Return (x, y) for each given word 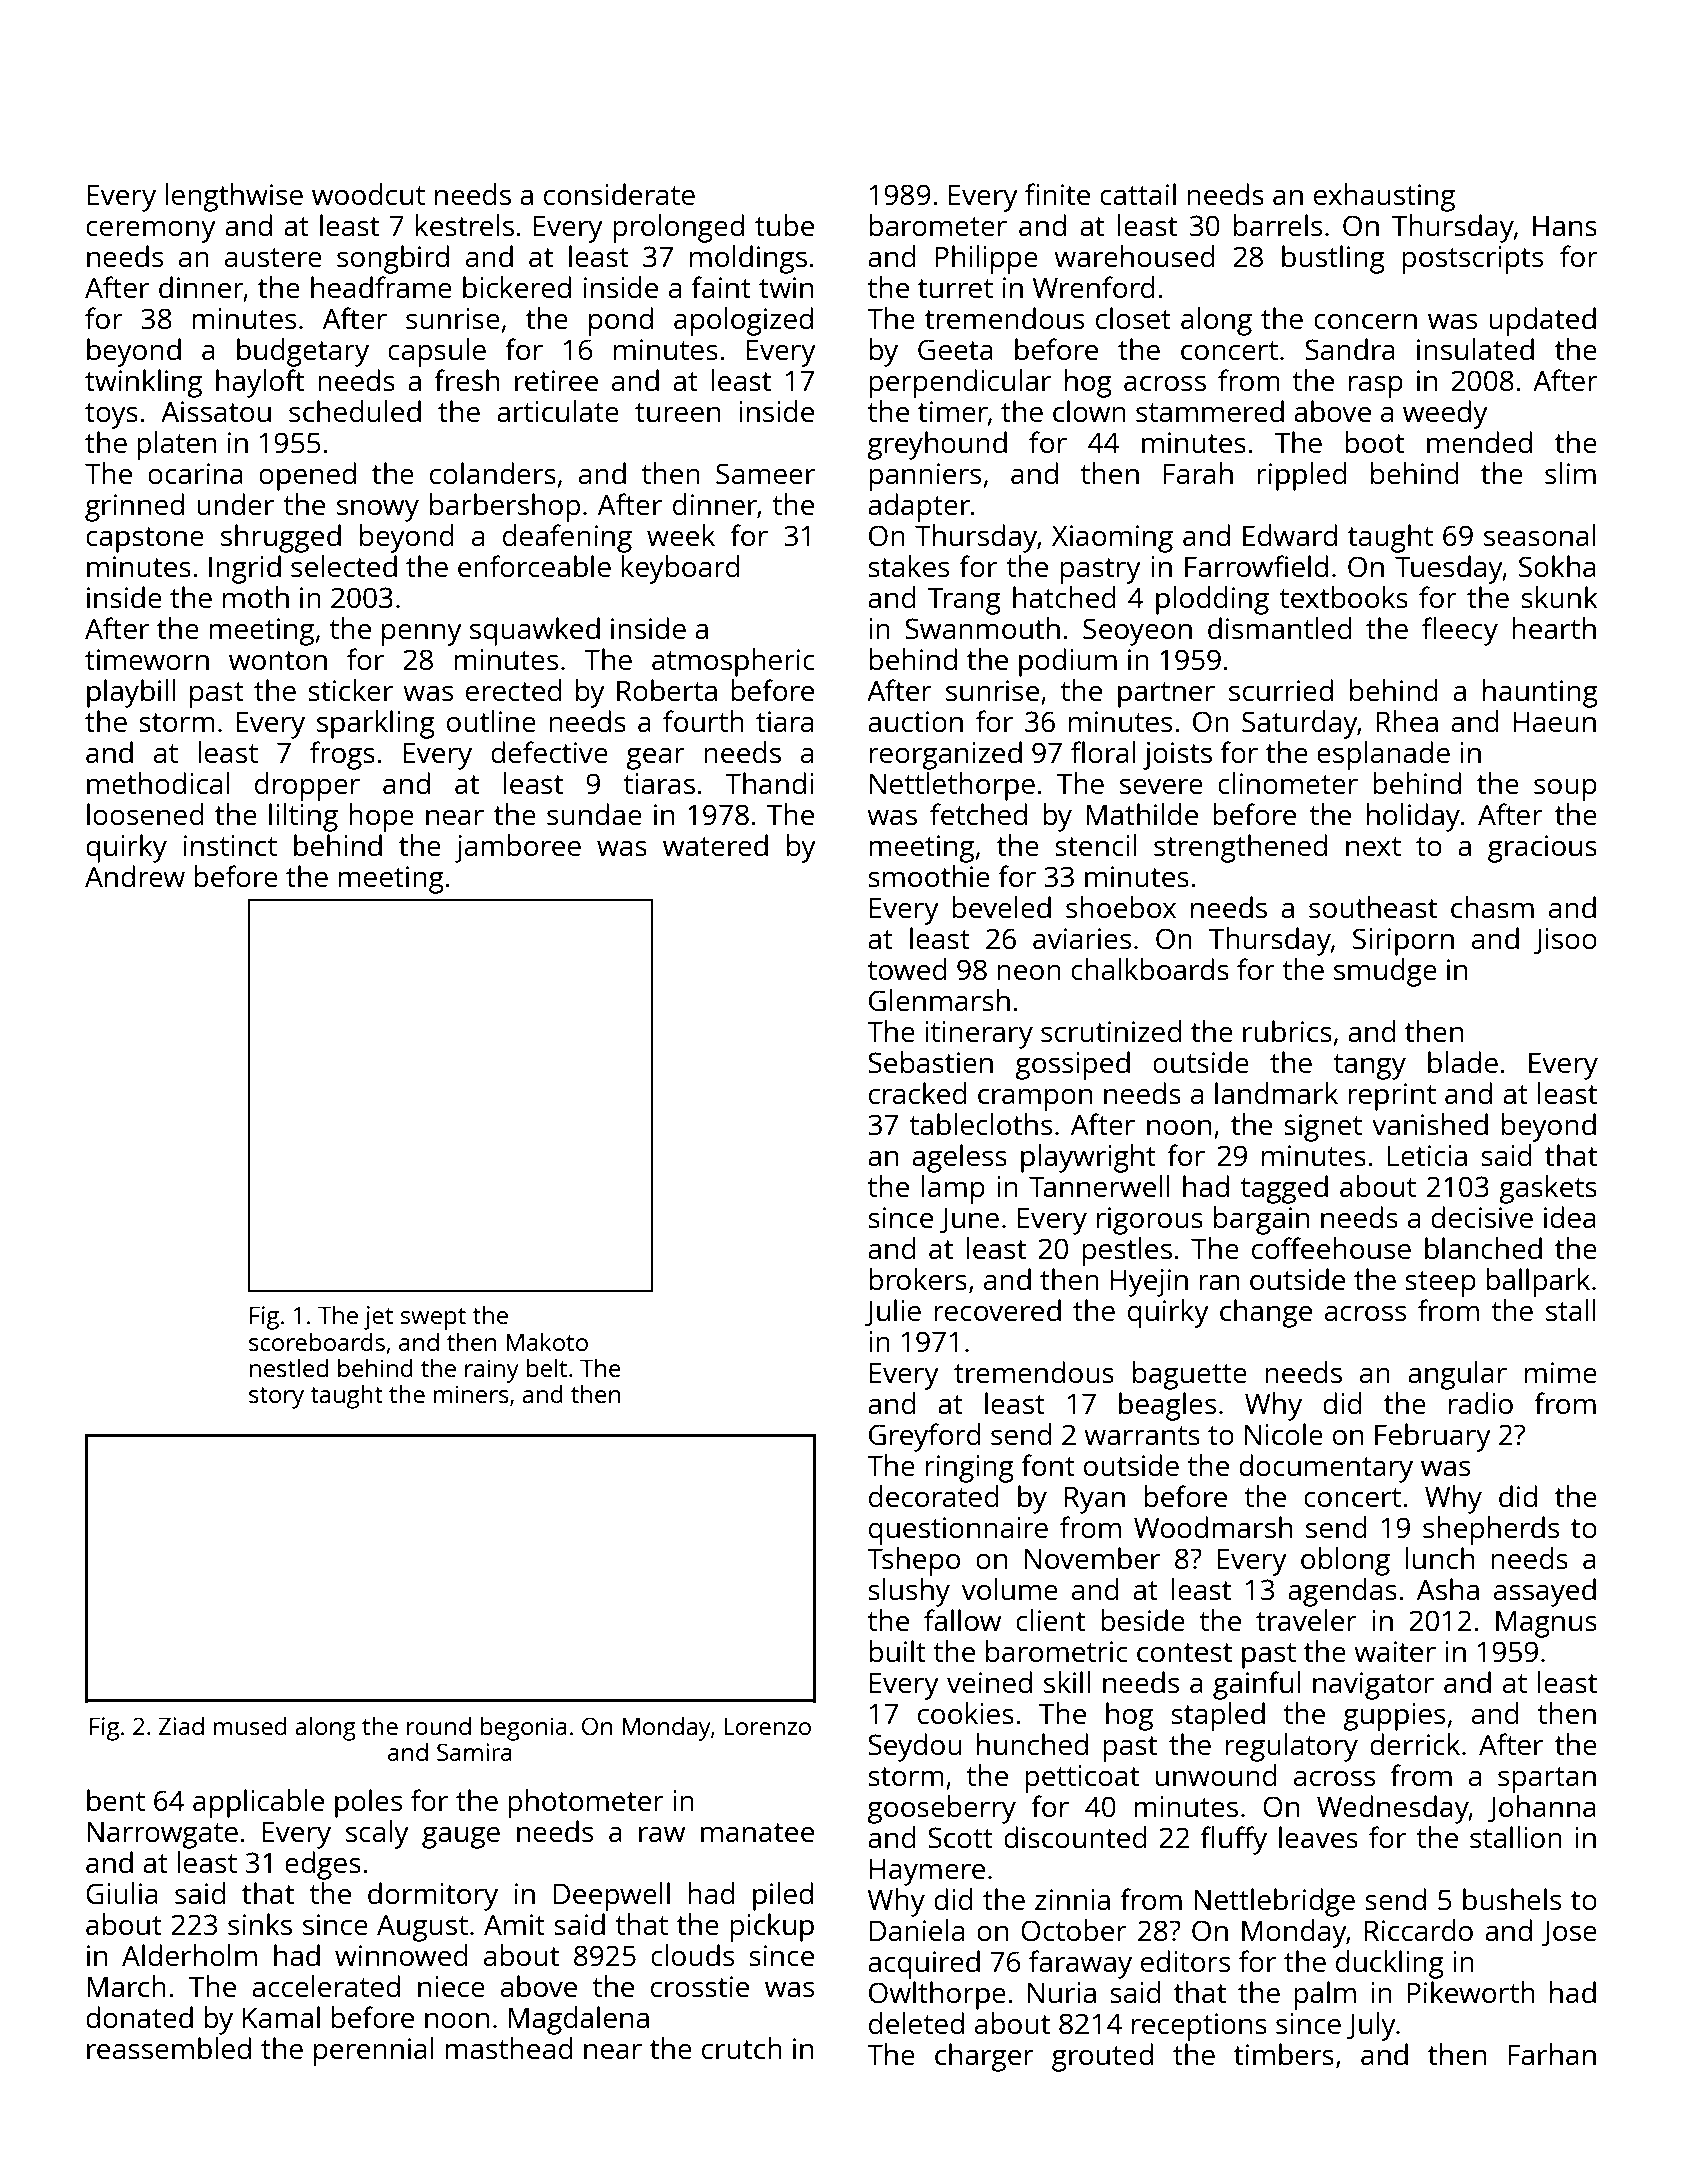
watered (715, 845)
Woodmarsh (1213, 1527)
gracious (1542, 849)
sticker (350, 690)
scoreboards (317, 1341)
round (439, 1725)
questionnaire (958, 1531)
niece (451, 1986)
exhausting (1384, 197)
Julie (893, 1313)
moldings (748, 259)
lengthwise (234, 197)
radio (1481, 1403)
